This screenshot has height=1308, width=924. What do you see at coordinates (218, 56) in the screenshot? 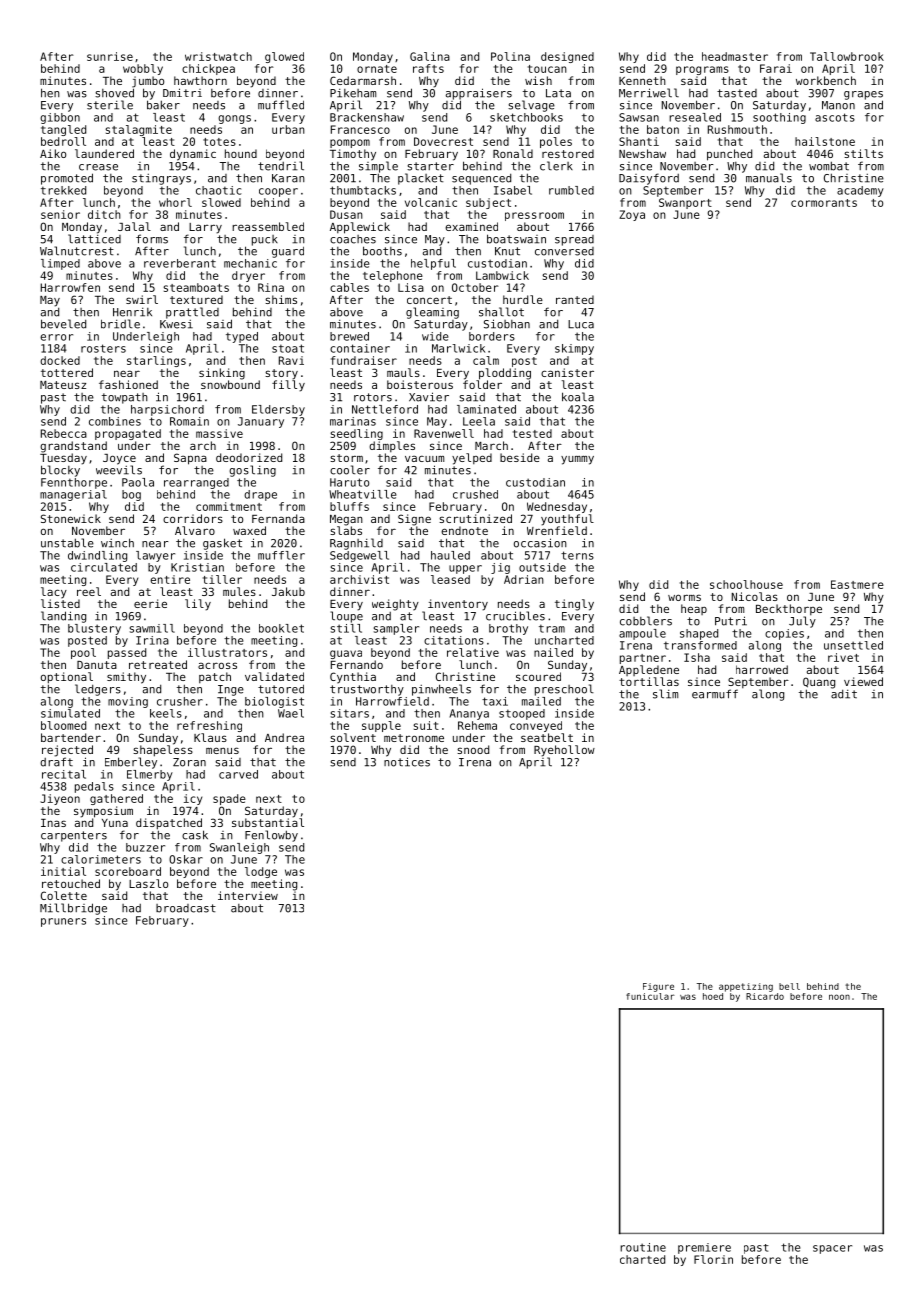
I see `wristwatch` at bounding box center [218, 56].
